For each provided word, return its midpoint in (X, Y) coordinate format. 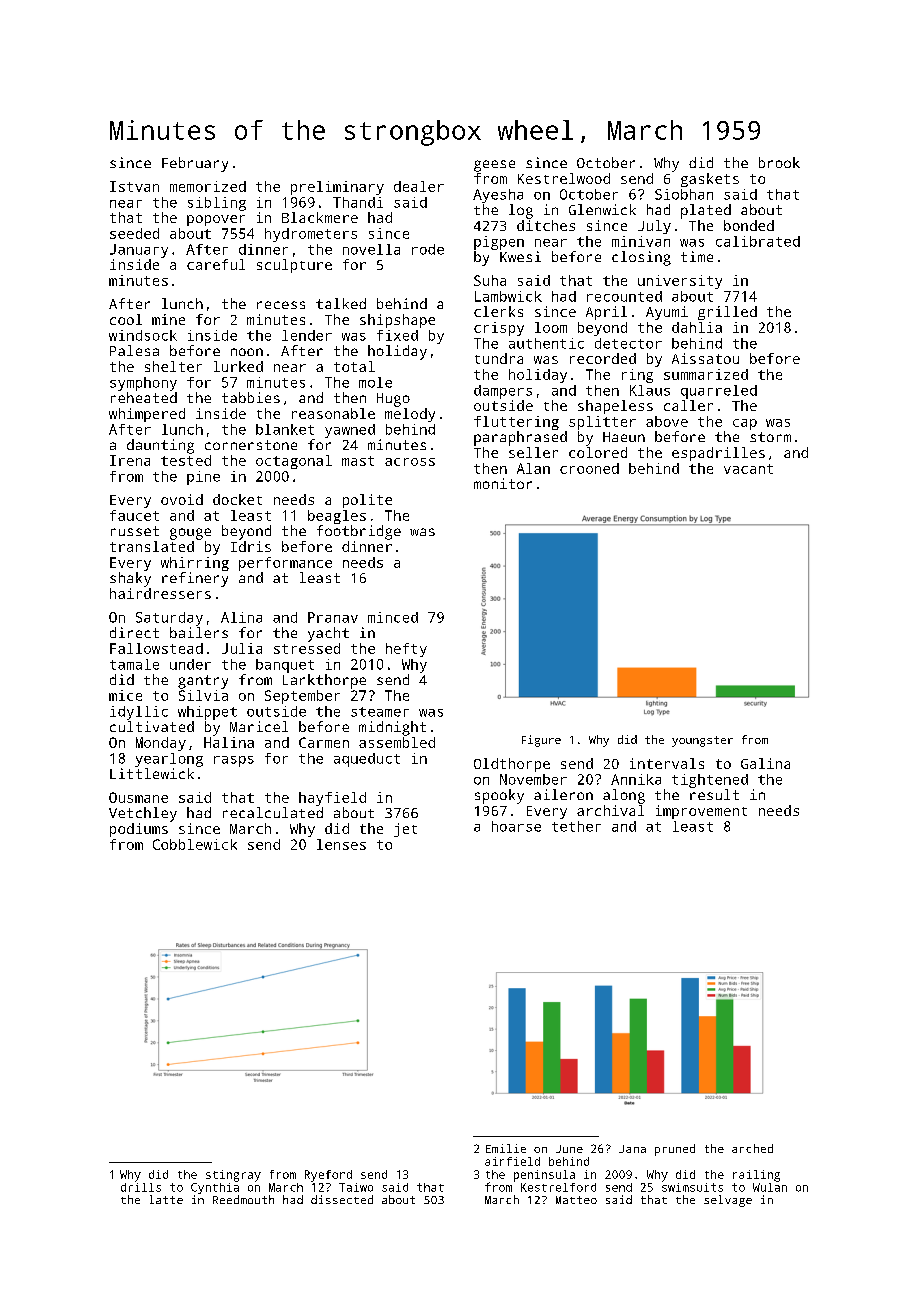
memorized (208, 186)
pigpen (499, 243)
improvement (701, 812)
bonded (749, 225)
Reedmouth (243, 1199)
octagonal (294, 462)
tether (576, 826)
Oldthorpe (512, 765)
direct (134, 632)
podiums (139, 830)
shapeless (615, 407)
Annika (636, 779)
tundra (499, 358)
